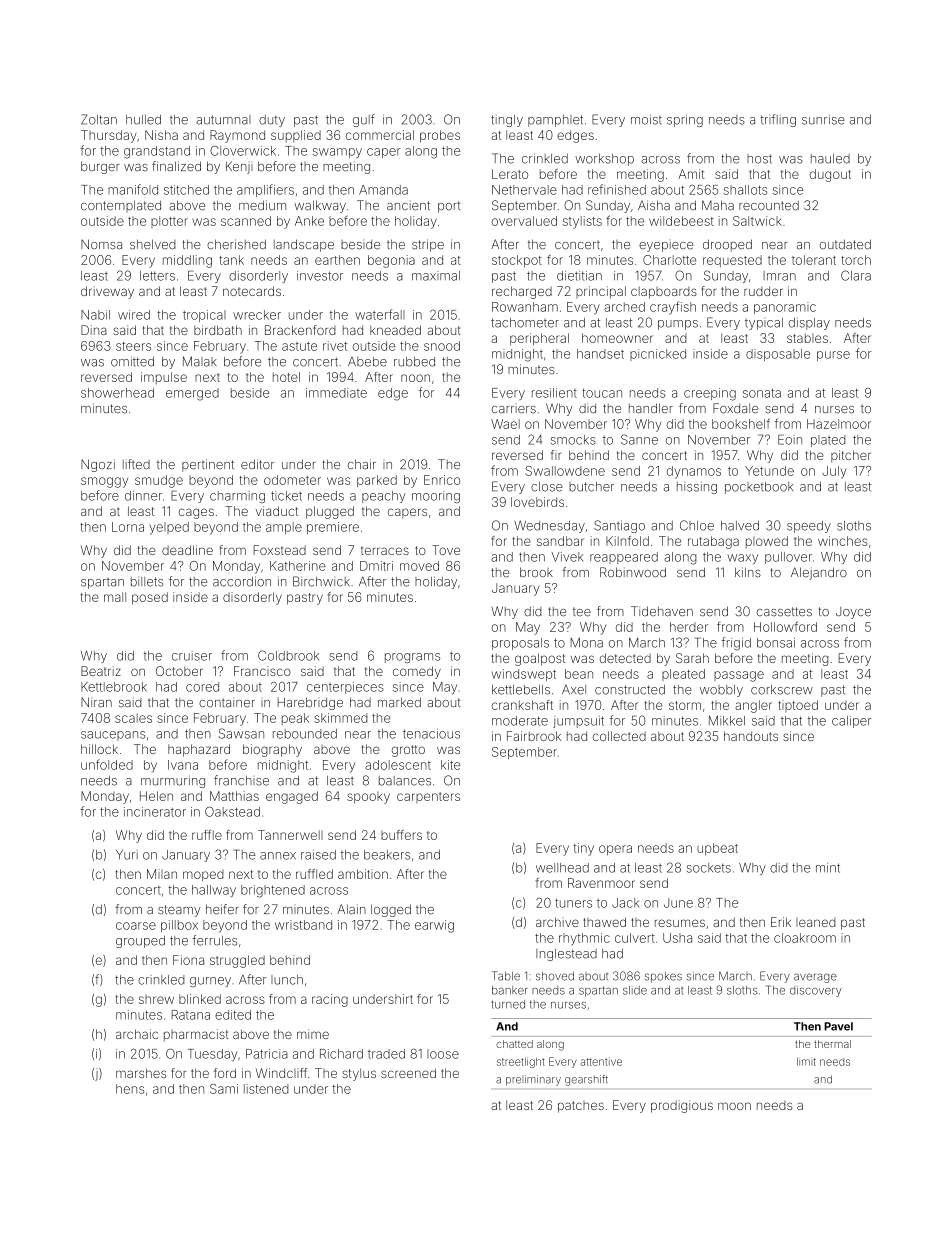 Image resolution: width=952 pixels, height=1233 pixels. Describe the element at coordinates (188, 960) in the image. I see `Fiona` at that location.
